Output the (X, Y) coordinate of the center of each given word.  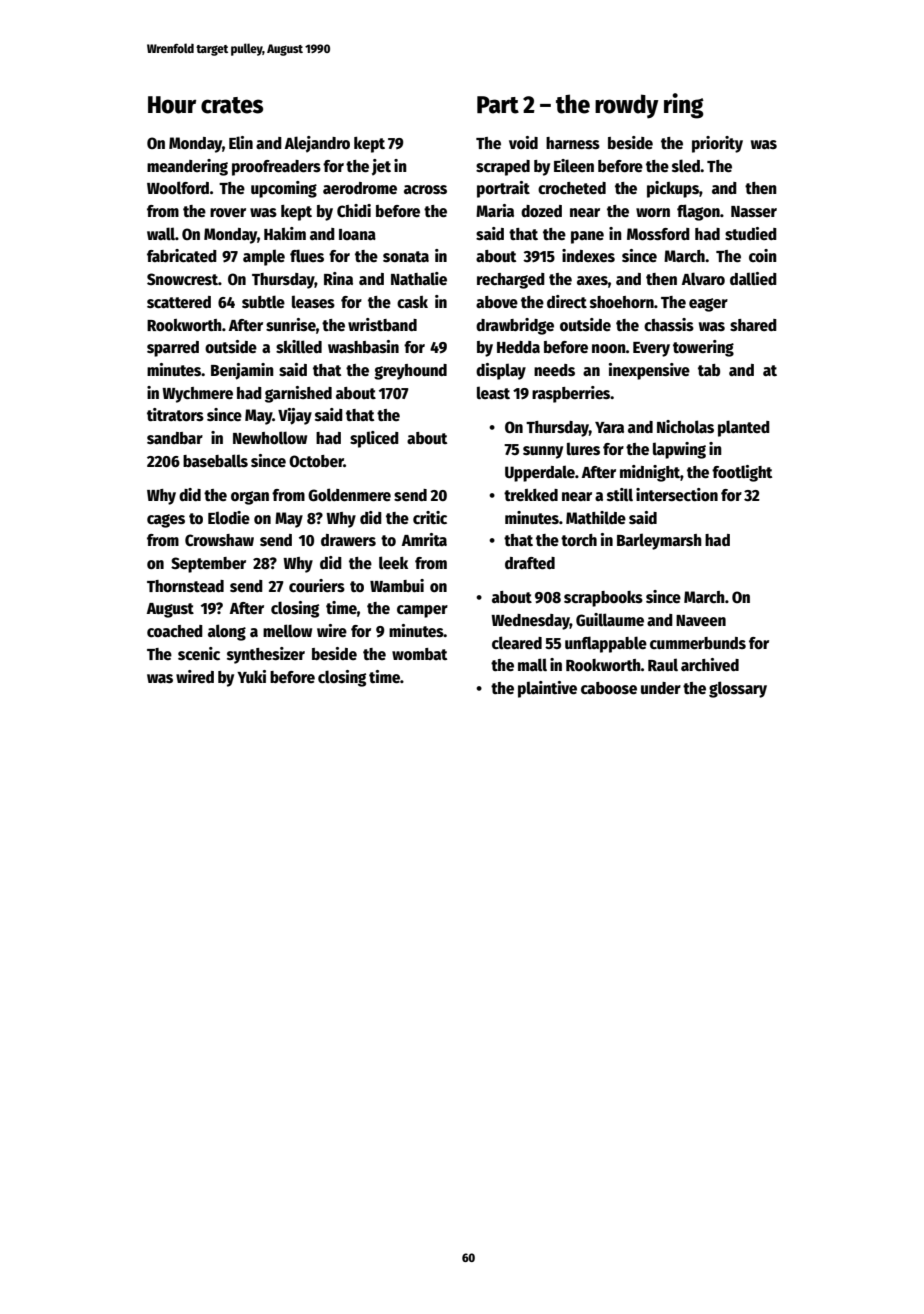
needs (554, 370)
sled (686, 165)
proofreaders (276, 168)
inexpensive (649, 371)
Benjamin (242, 371)
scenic (199, 654)
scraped (503, 168)
